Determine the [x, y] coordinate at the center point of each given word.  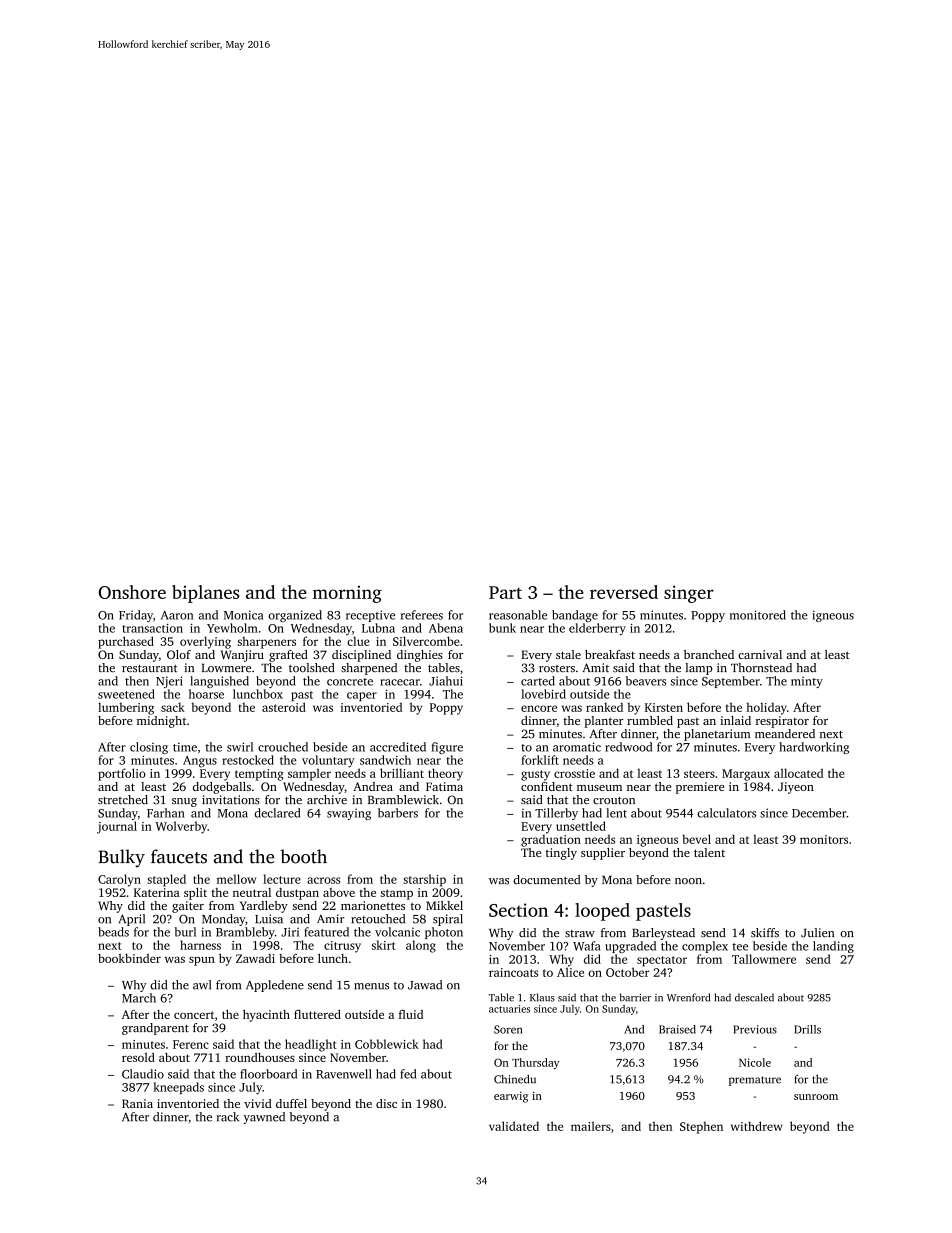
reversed [624, 592]
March [139, 998]
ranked [604, 707]
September [731, 682]
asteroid [284, 707]
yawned [264, 1118]
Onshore [132, 592]
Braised [677, 1029]
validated [514, 1126]
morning [347, 594]
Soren [508, 1029]
